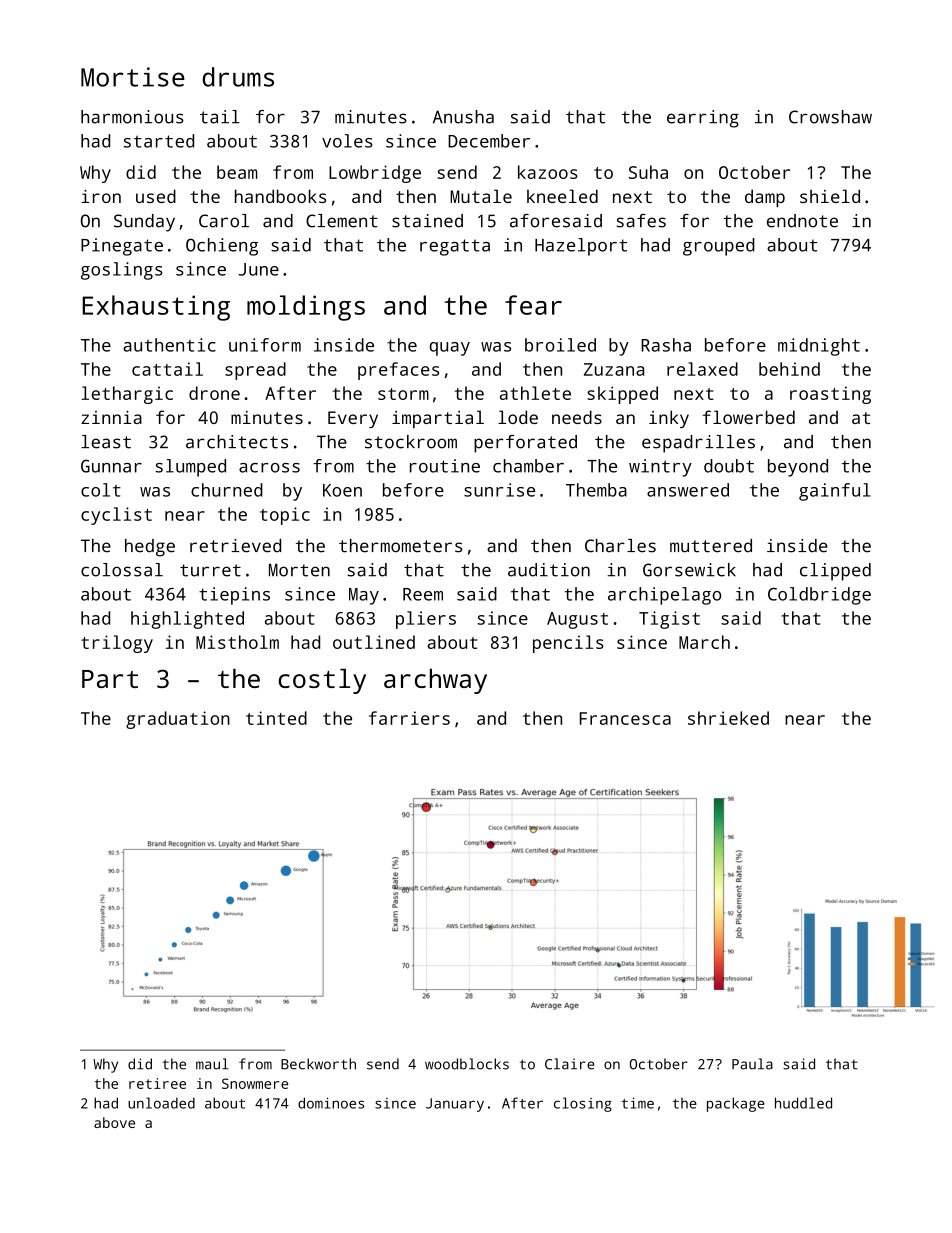 The height and width of the page is (1233, 952). What do you see at coordinates (114, 1122) in the page?
I see `above` at bounding box center [114, 1122].
